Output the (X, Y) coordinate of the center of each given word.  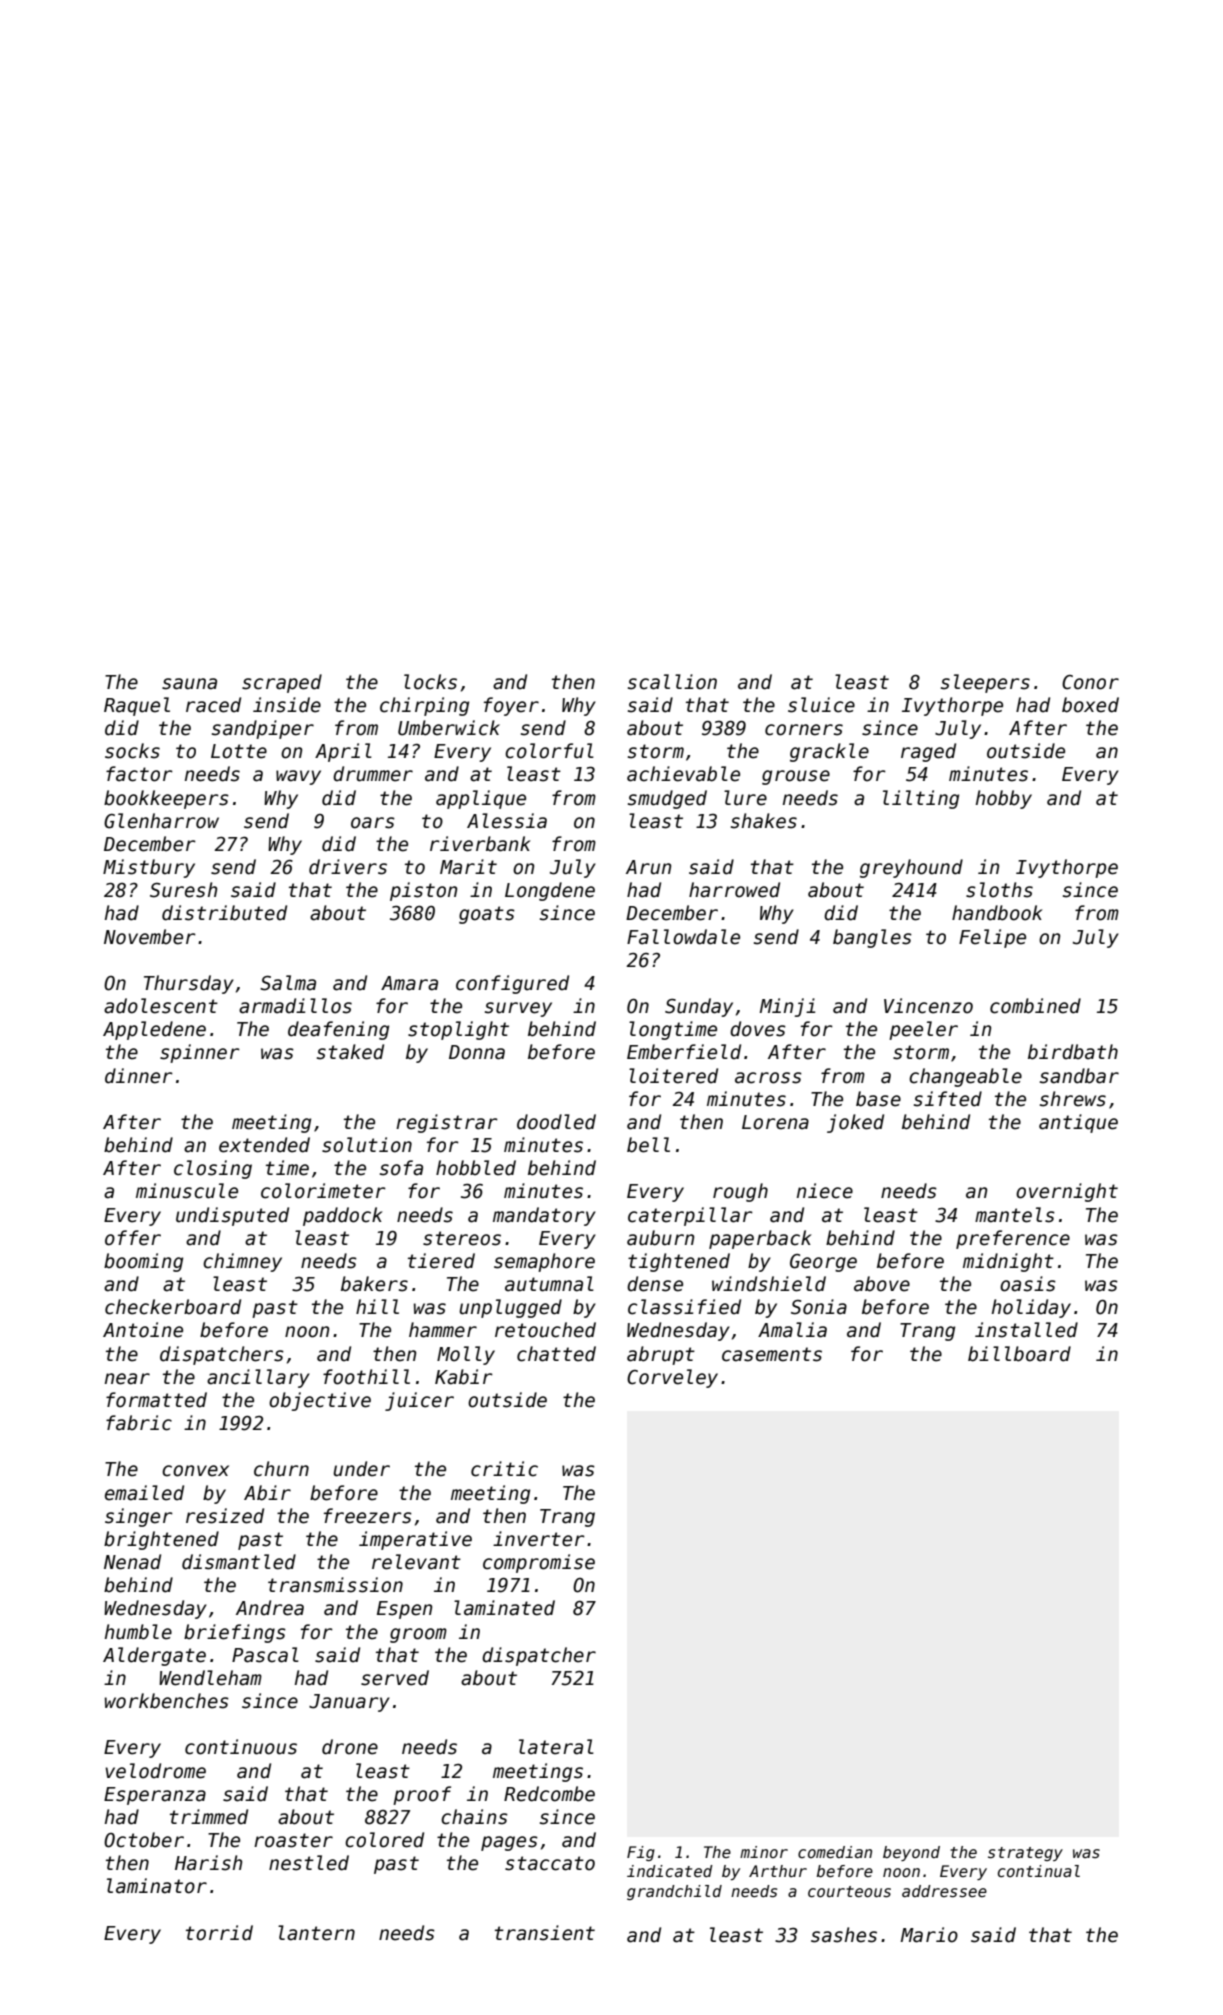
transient (545, 1933)
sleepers (985, 683)
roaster (293, 1840)
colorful (549, 751)
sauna (189, 684)
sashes (844, 1935)
